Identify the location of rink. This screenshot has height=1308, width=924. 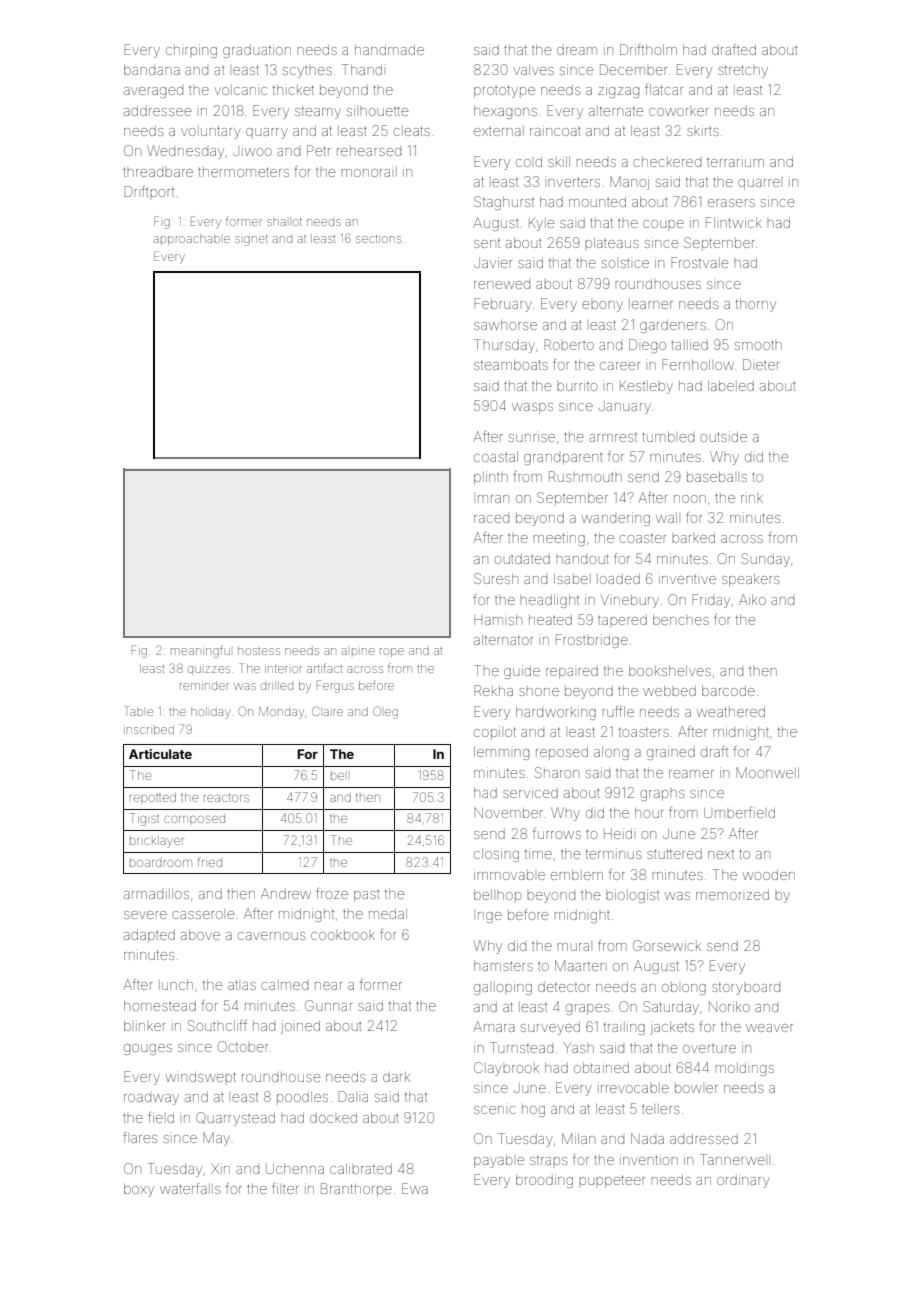
(752, 497).
